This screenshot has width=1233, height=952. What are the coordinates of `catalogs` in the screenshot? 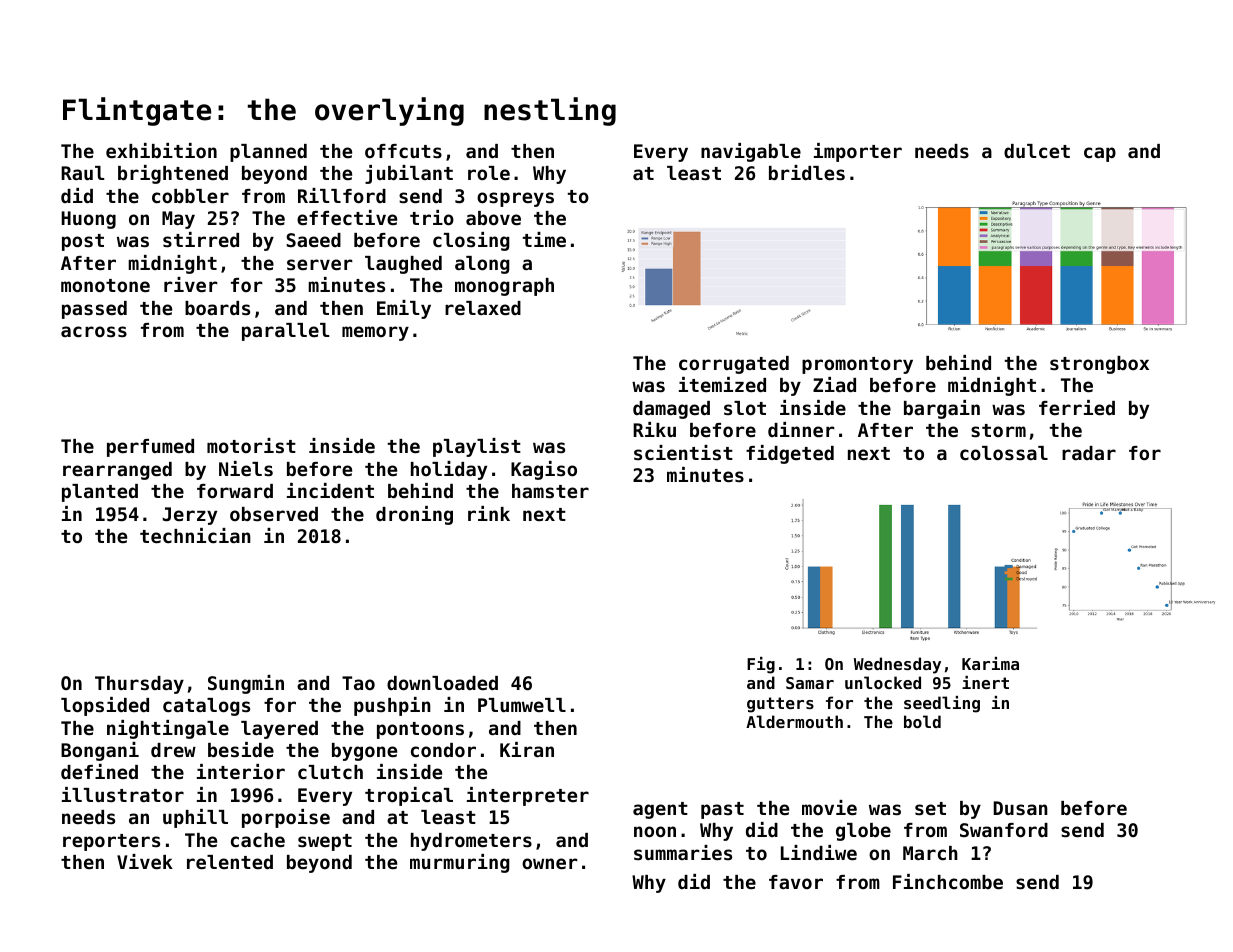 It's located at (206, 707).
